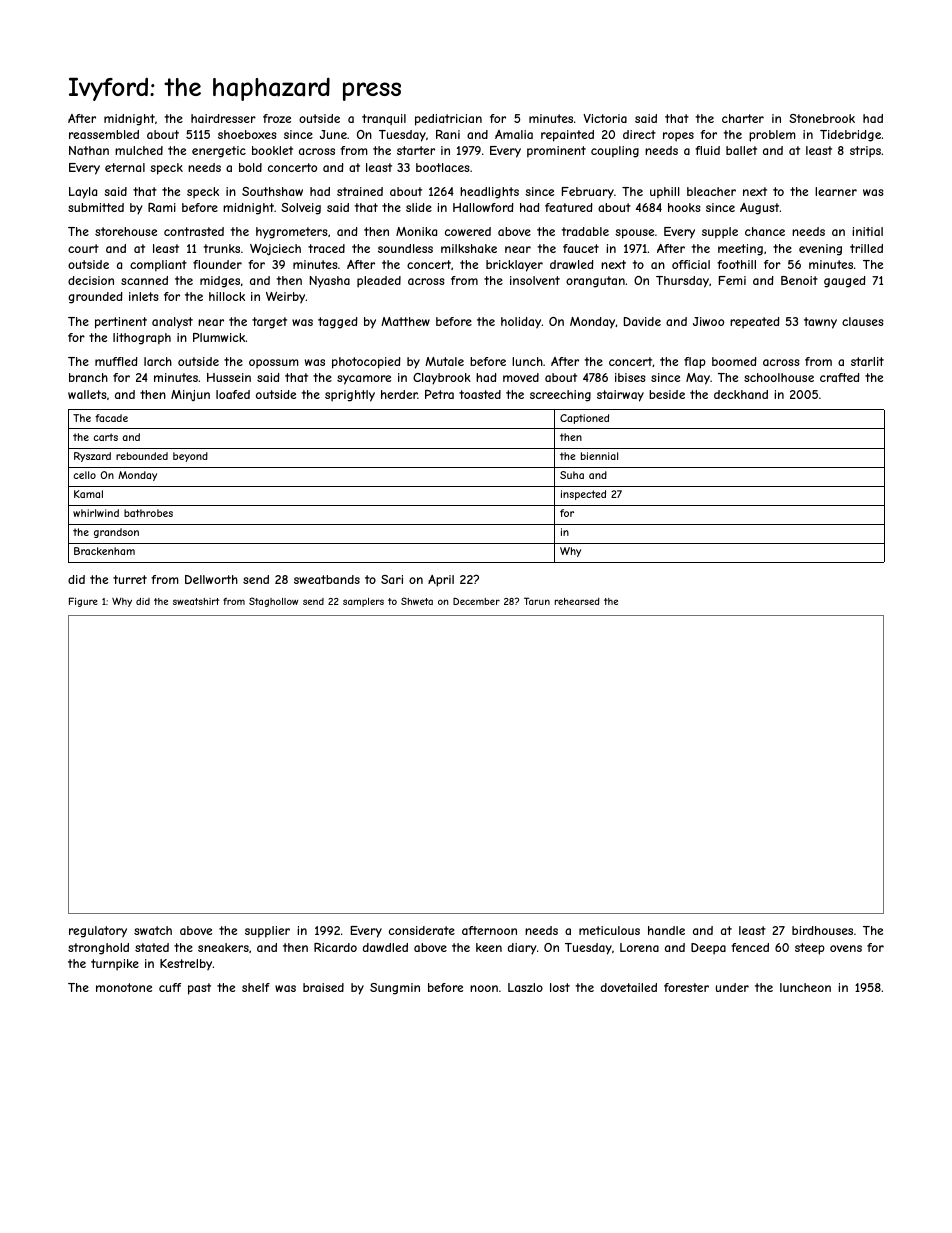 The height and width of the document is (1233, 952). Describe the element at coordinates (273, 602) in the document. I see `Staghollow` at that location.
